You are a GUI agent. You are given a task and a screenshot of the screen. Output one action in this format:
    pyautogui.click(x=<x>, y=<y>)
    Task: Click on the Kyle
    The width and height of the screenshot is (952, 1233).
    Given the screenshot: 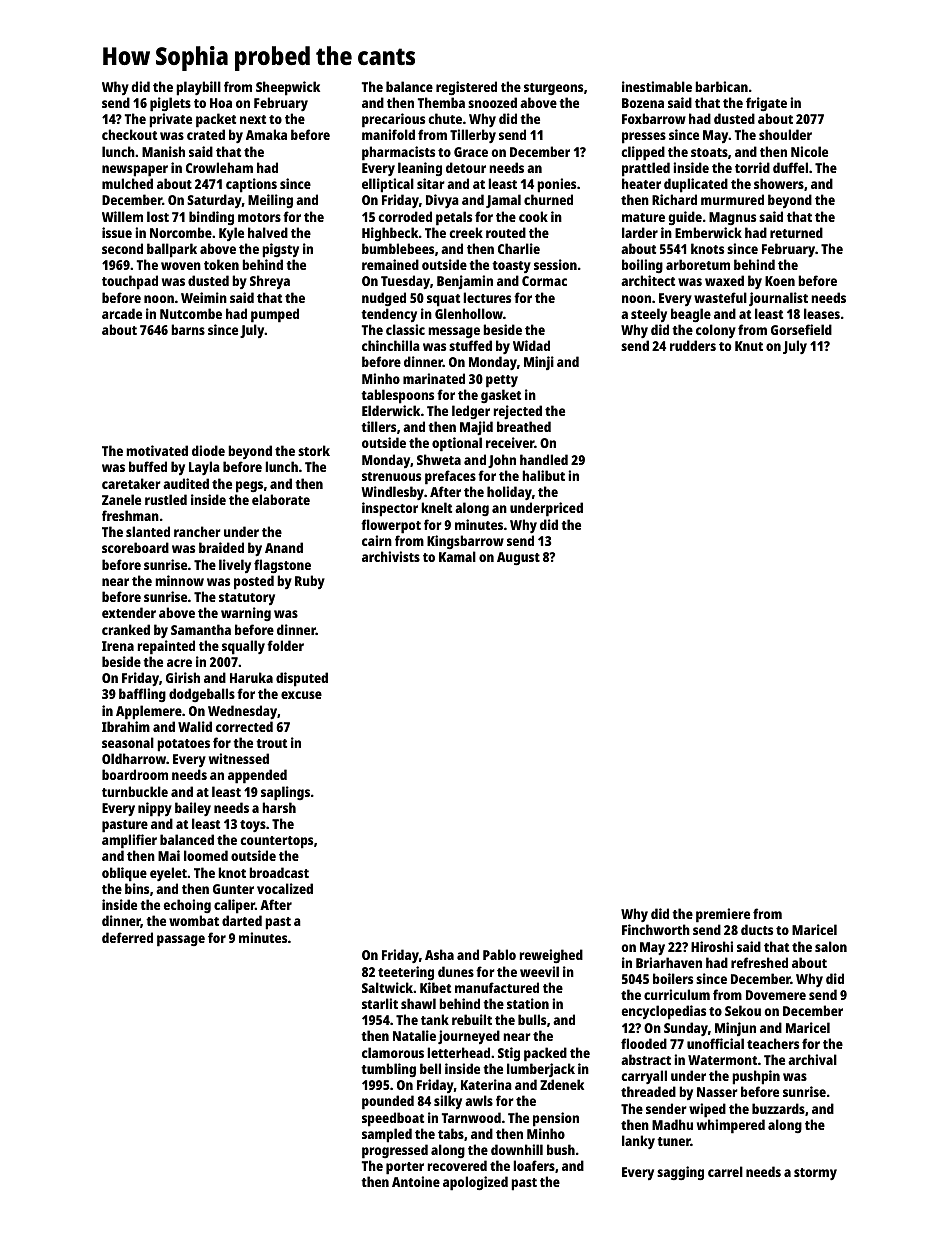 What is the action you would take?
    pyautogui.click(x=231, y=234)
